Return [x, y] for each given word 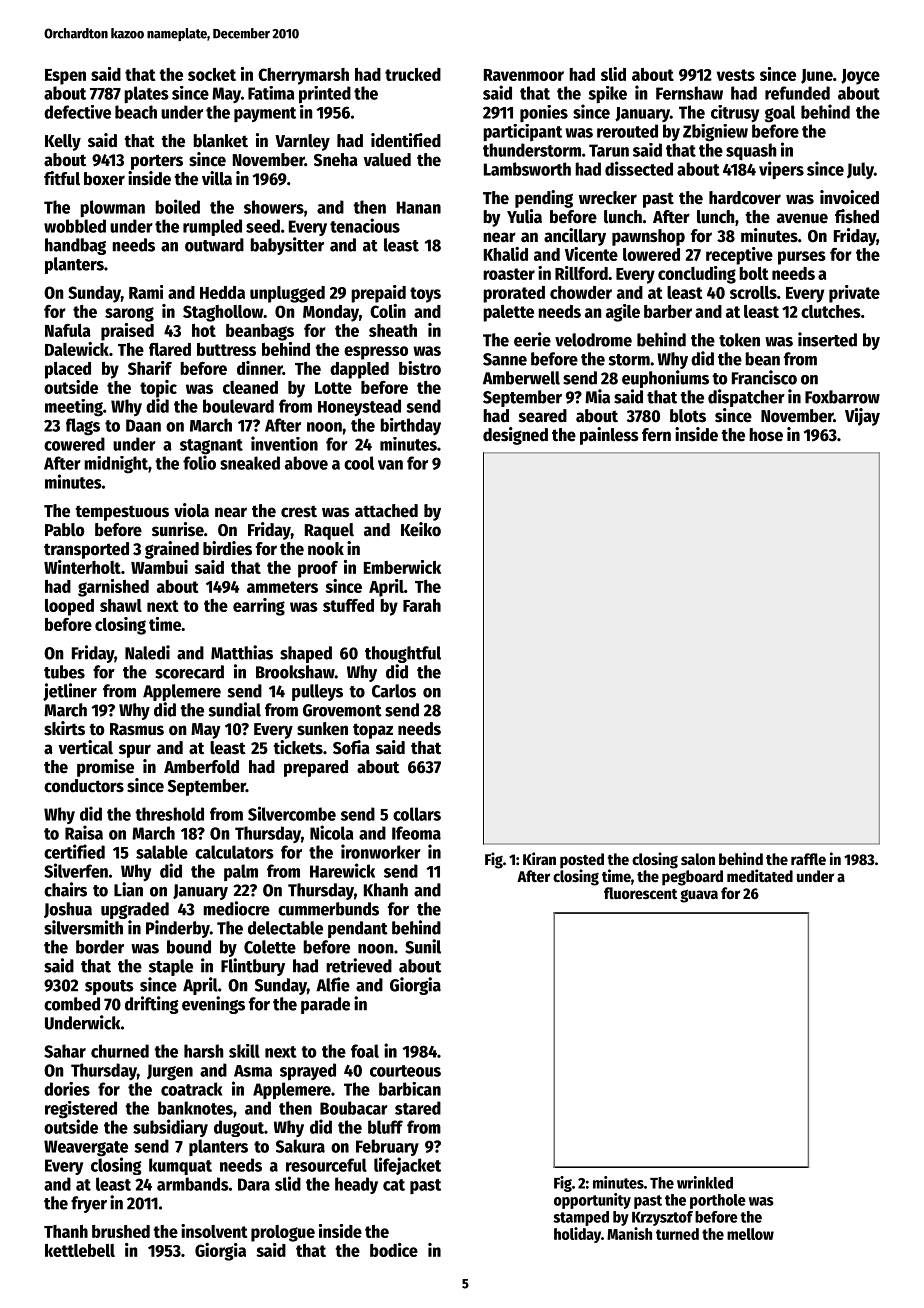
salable [162, 852]
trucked [413, 74]
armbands [193, 1184]
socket [212, 74]
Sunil [423, 946]
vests [736, 75]
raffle [808, 859]
